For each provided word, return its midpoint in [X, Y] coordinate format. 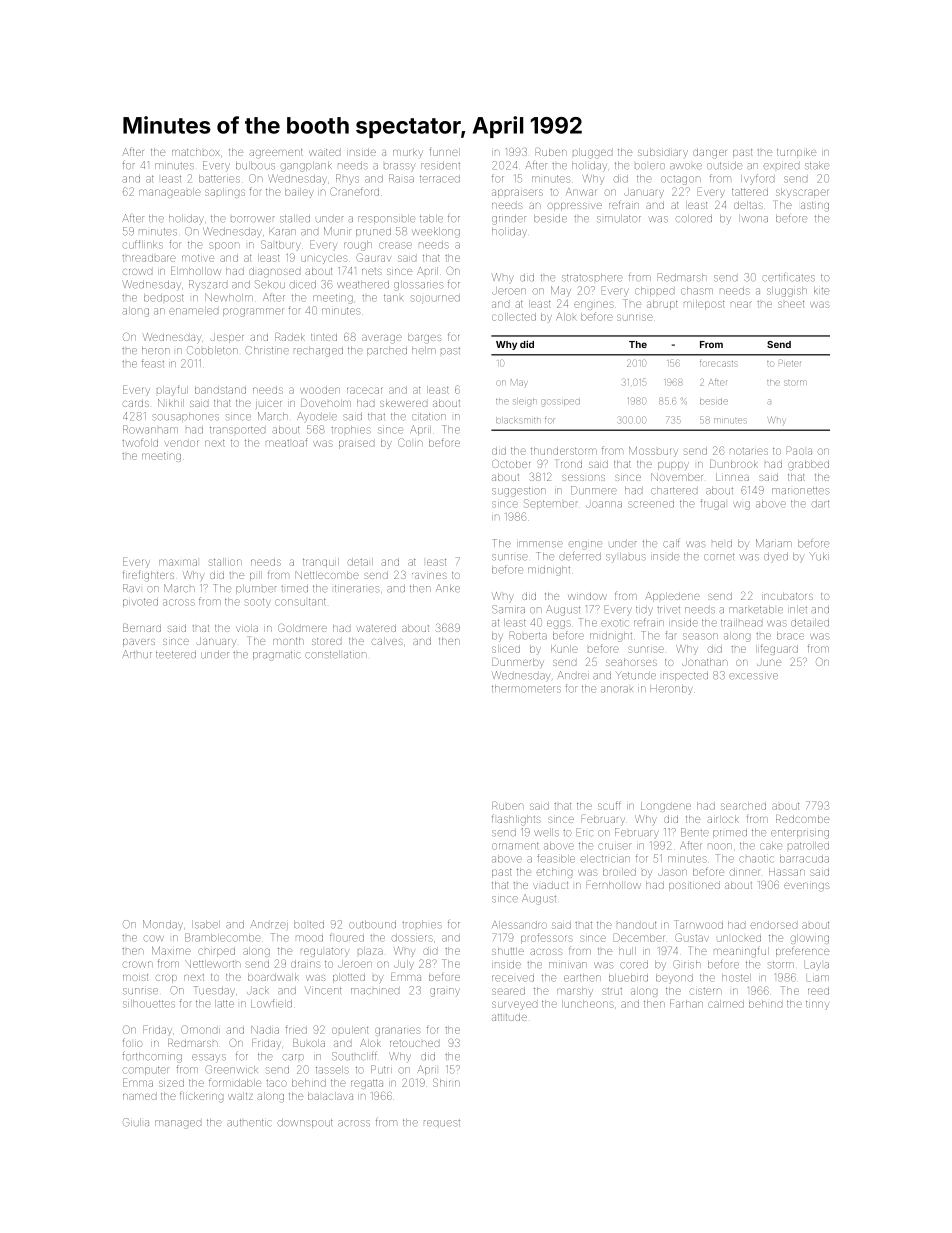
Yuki [819, 556]
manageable [170, 193]
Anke [448, 588]
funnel [445, 152]
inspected [685, 676]
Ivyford [757, 179]
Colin [410, 442]
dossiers [412, 938]
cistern [706, 991]
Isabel [206, 925]
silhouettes [149, 1004]
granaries [397, 1031]
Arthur [137, 654]
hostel [736, 978]
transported [237, 430]
